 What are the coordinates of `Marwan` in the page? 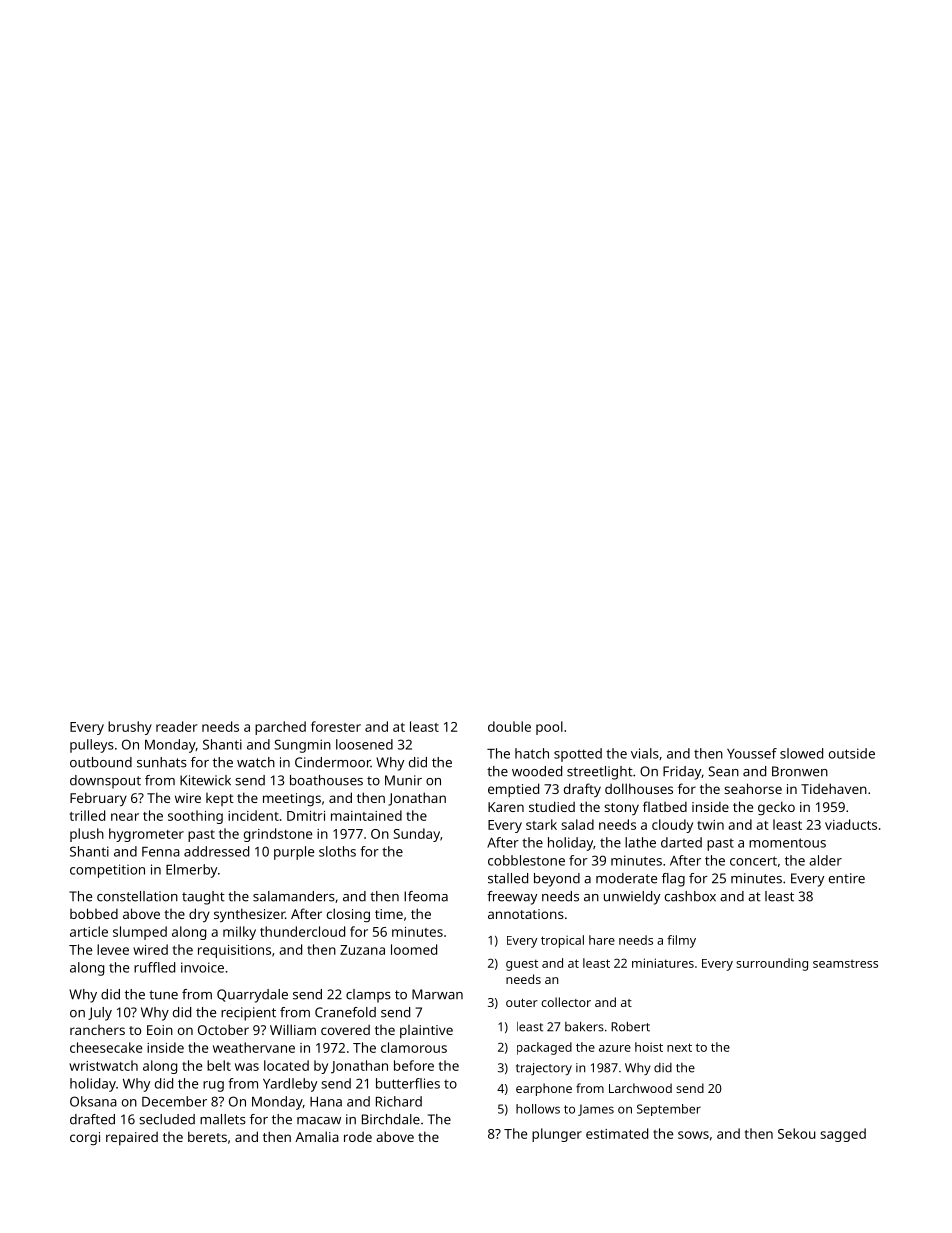 It's located at (437, 994).
